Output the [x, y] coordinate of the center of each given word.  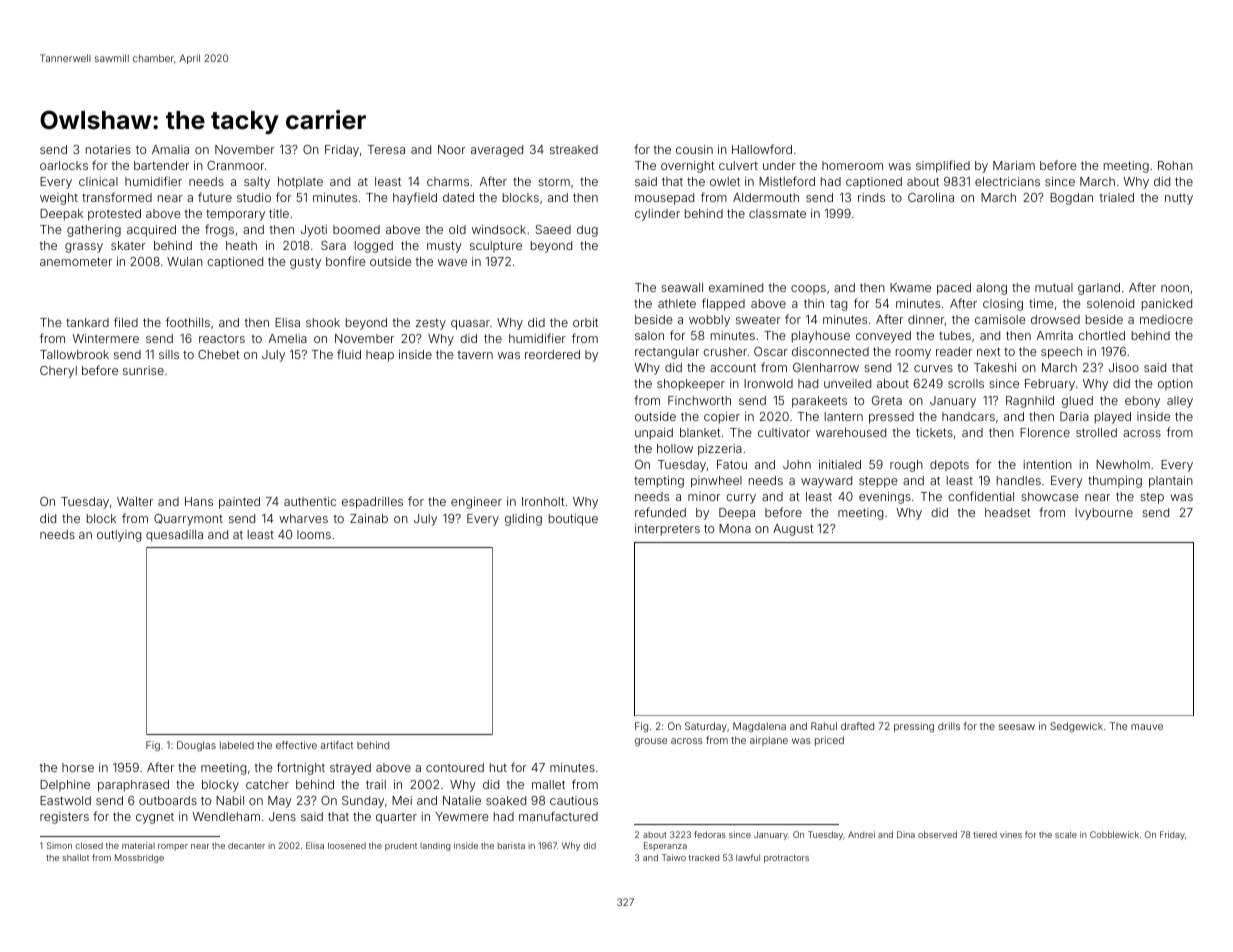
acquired [151, 231]
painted [239, 503]
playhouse [821, 337]
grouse [651, 742]
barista [511, 845]
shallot [75, 857]
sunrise [143, 370]
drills [949, 726]
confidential [981, 496]
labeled [237, 745]
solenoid [1110, 303]
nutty [1179, 199]
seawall [682, 287]
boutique [573, 520]
